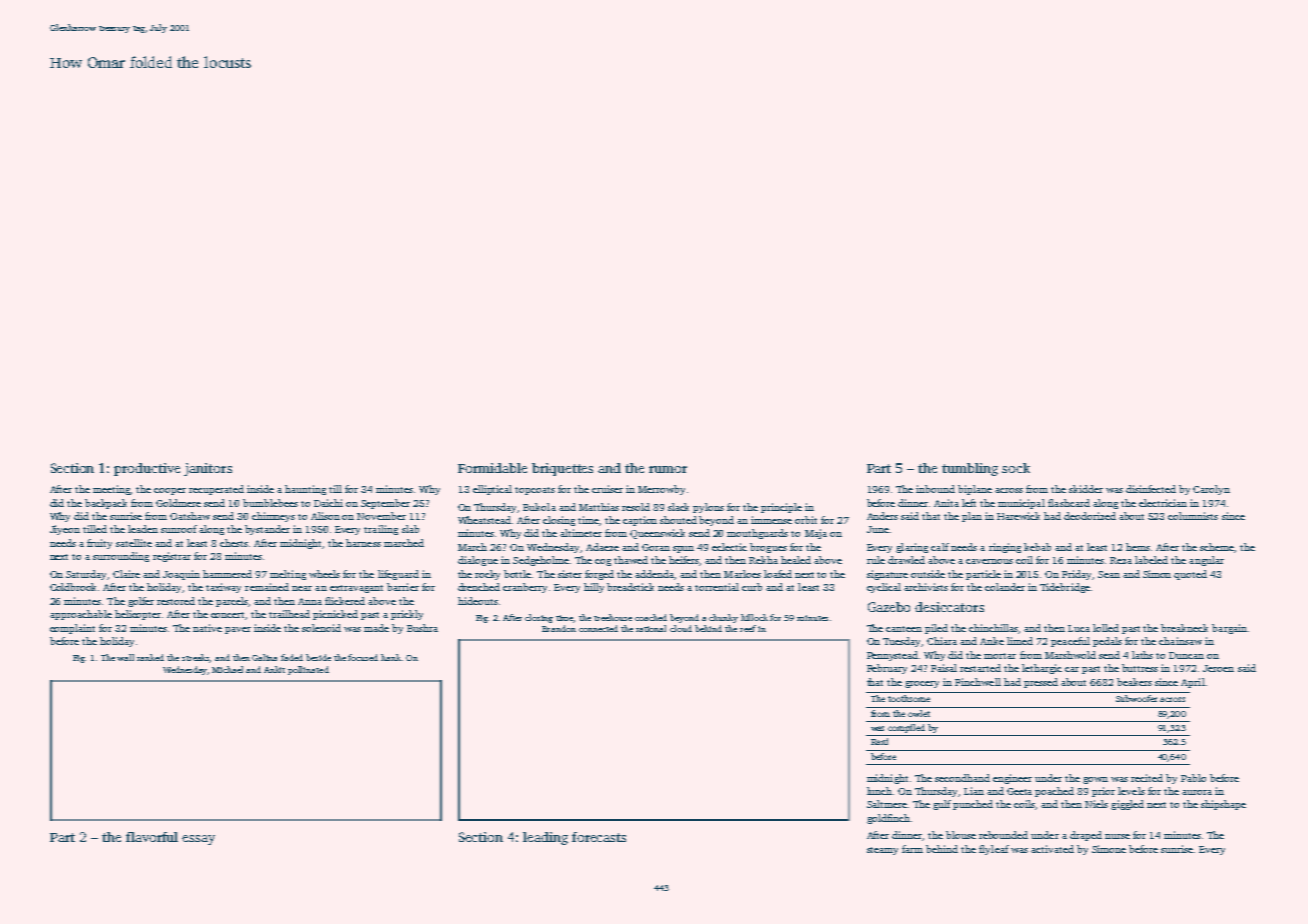 The width and height of the screenshot is (1308, 924). I want to click on blouse, so click(961, 835).
